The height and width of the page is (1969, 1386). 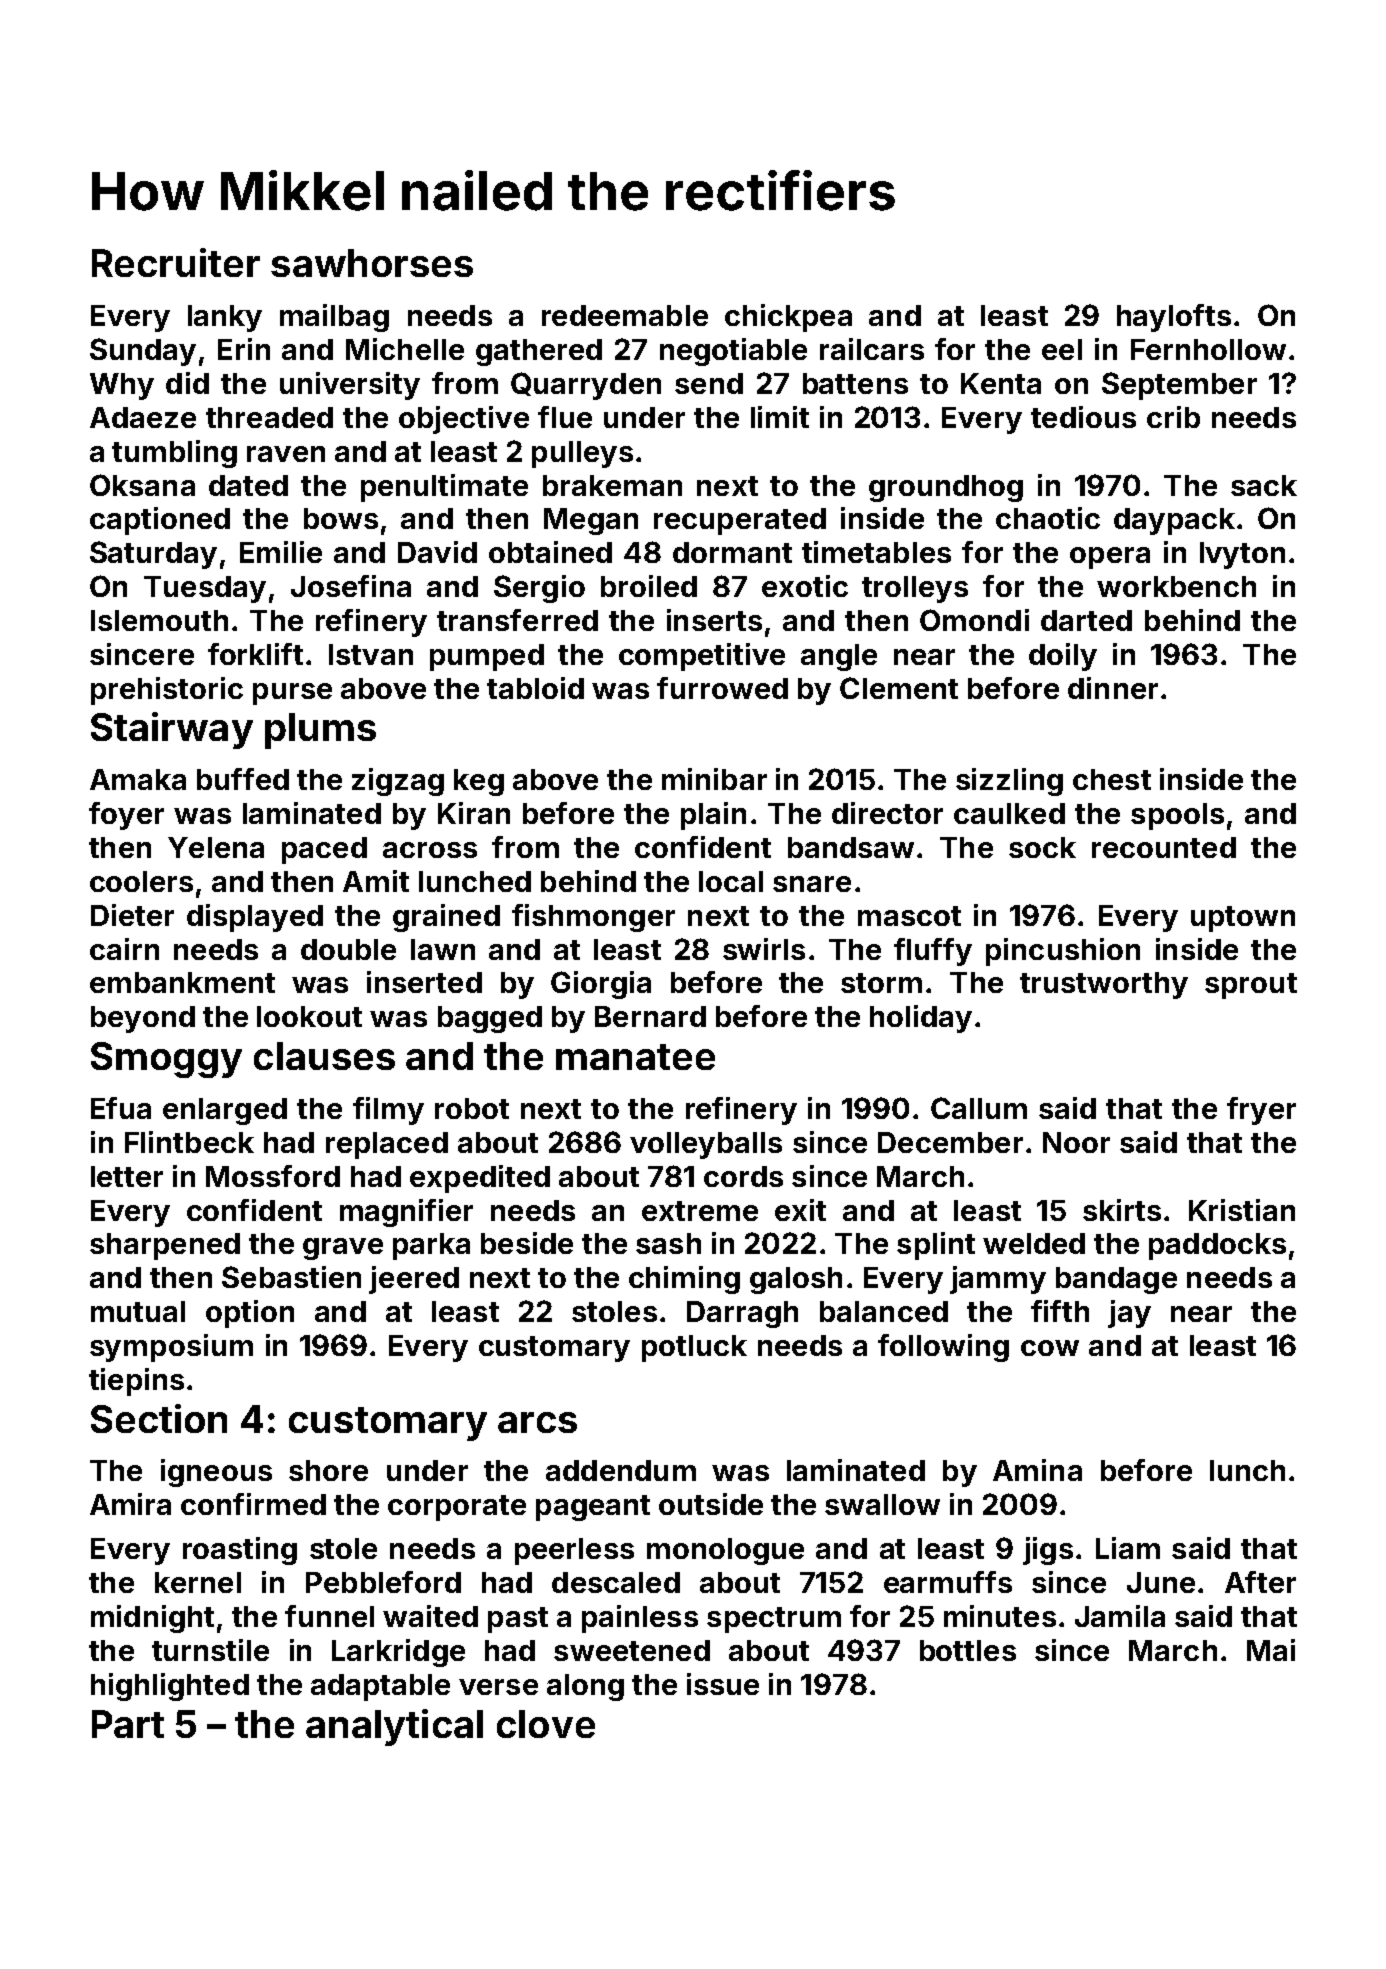 I want to click on sash, so click(x=668, y=1243).
